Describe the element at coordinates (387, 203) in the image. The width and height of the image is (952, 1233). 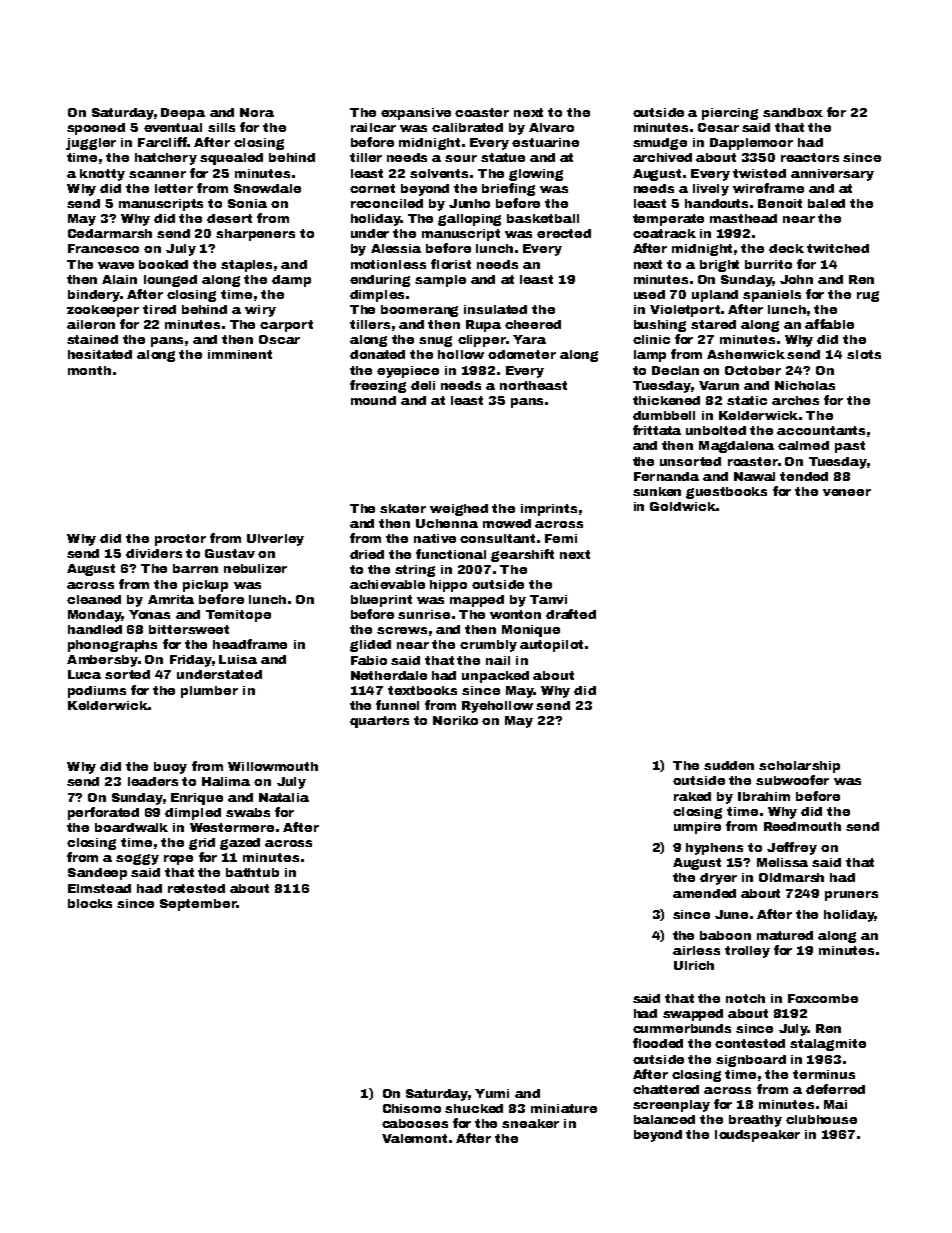
I see `reconciled` at that location.
